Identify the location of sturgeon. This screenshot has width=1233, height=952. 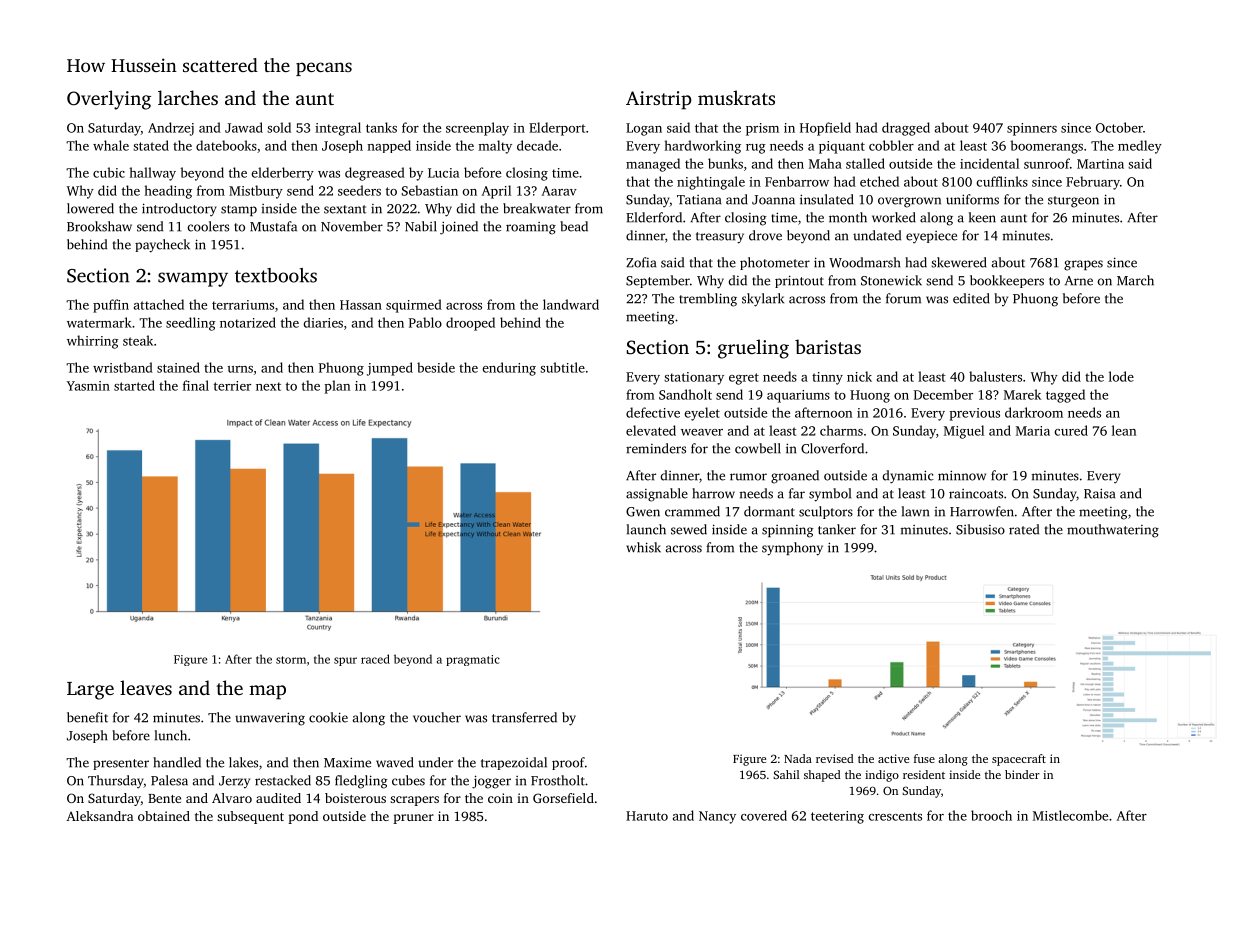
(1073, 202).
